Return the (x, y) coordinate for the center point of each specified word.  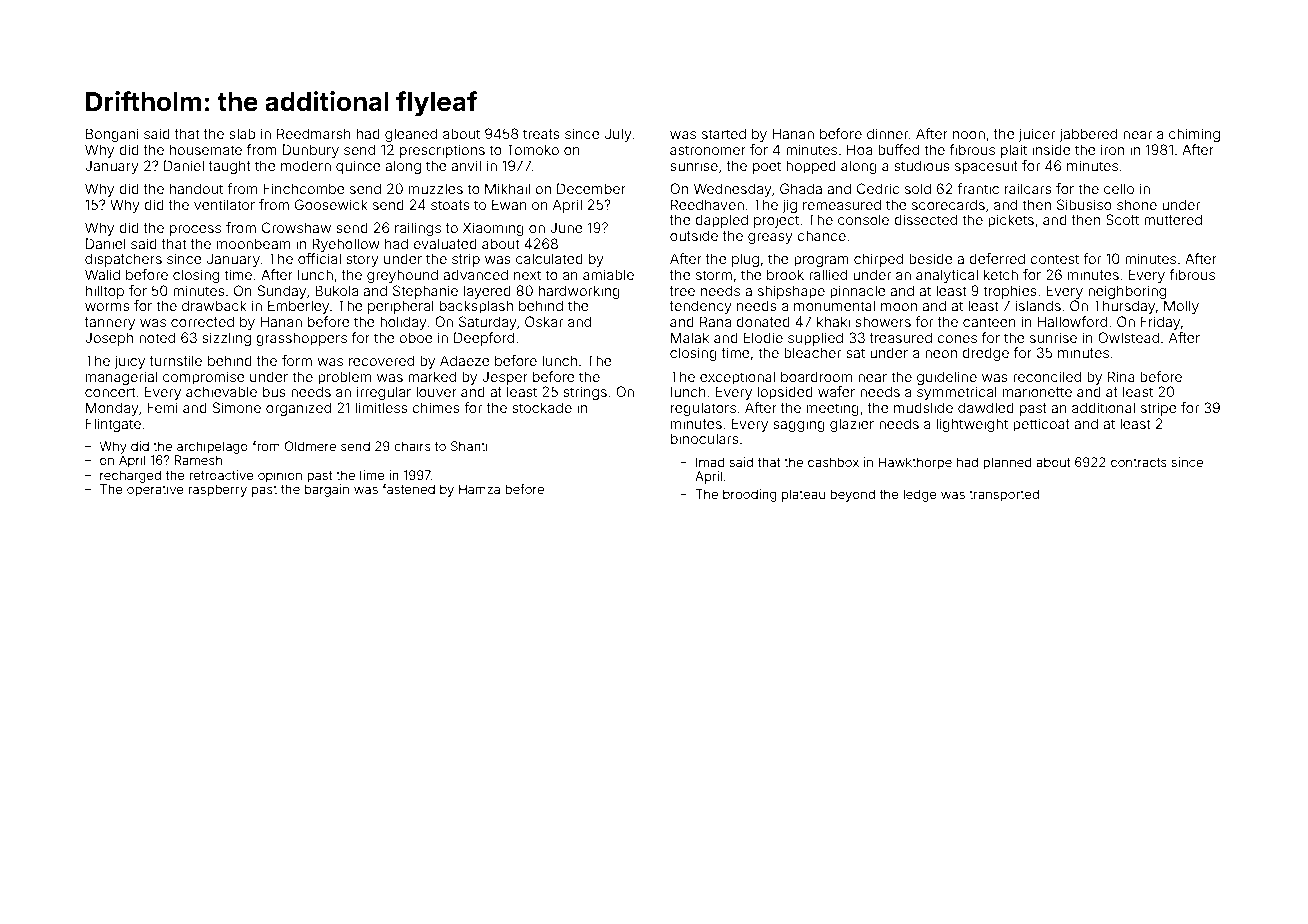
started (724, 133)
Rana (715, 321)
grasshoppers (301, 339)
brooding (750, 495)
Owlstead (1128, 337)
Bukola (336, 290)
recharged (130, 476)
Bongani (112, 135)
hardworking (579, 292)
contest (1054, 259)
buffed (898, 149)
